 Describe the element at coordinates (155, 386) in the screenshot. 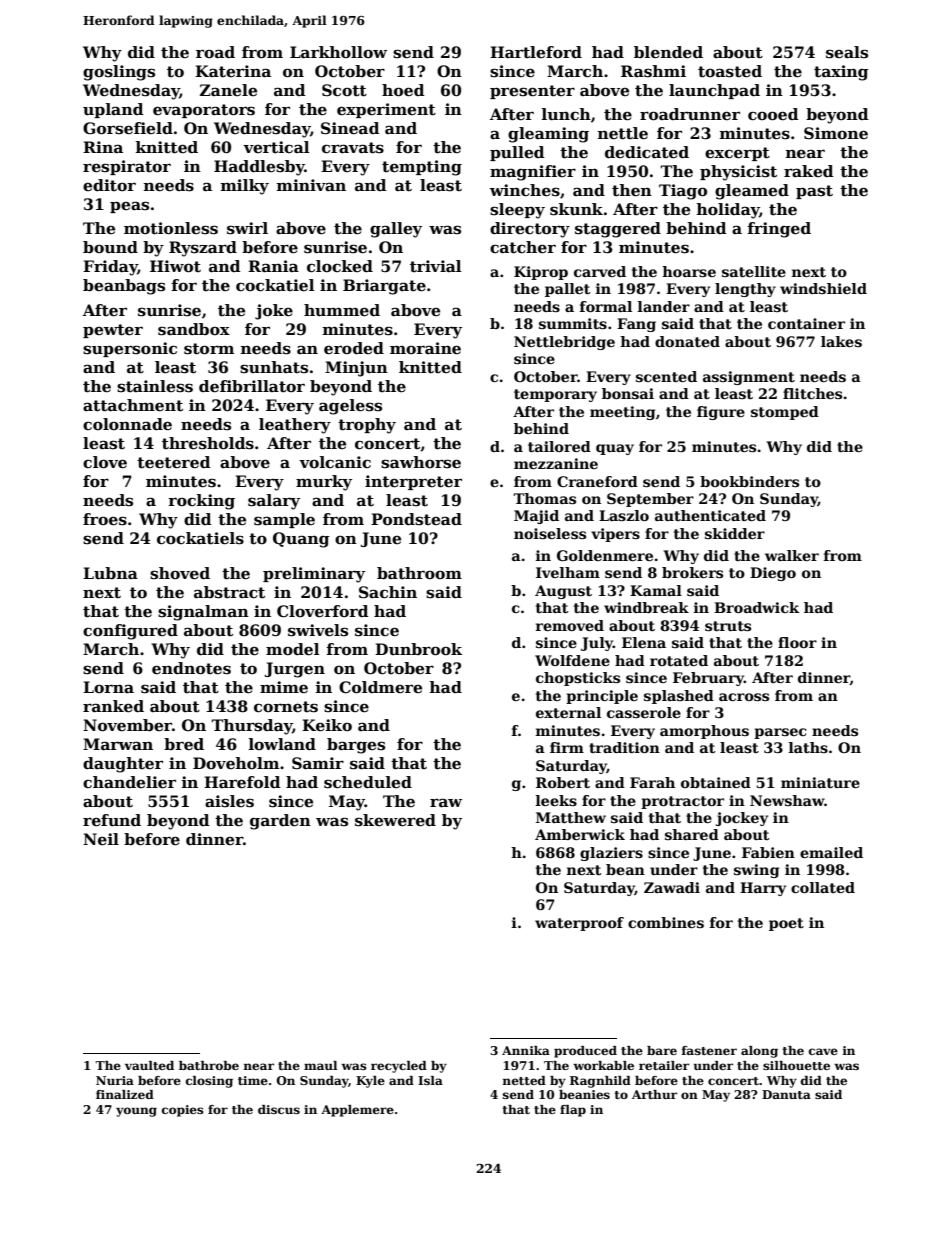

I see `stainless` at that location.
